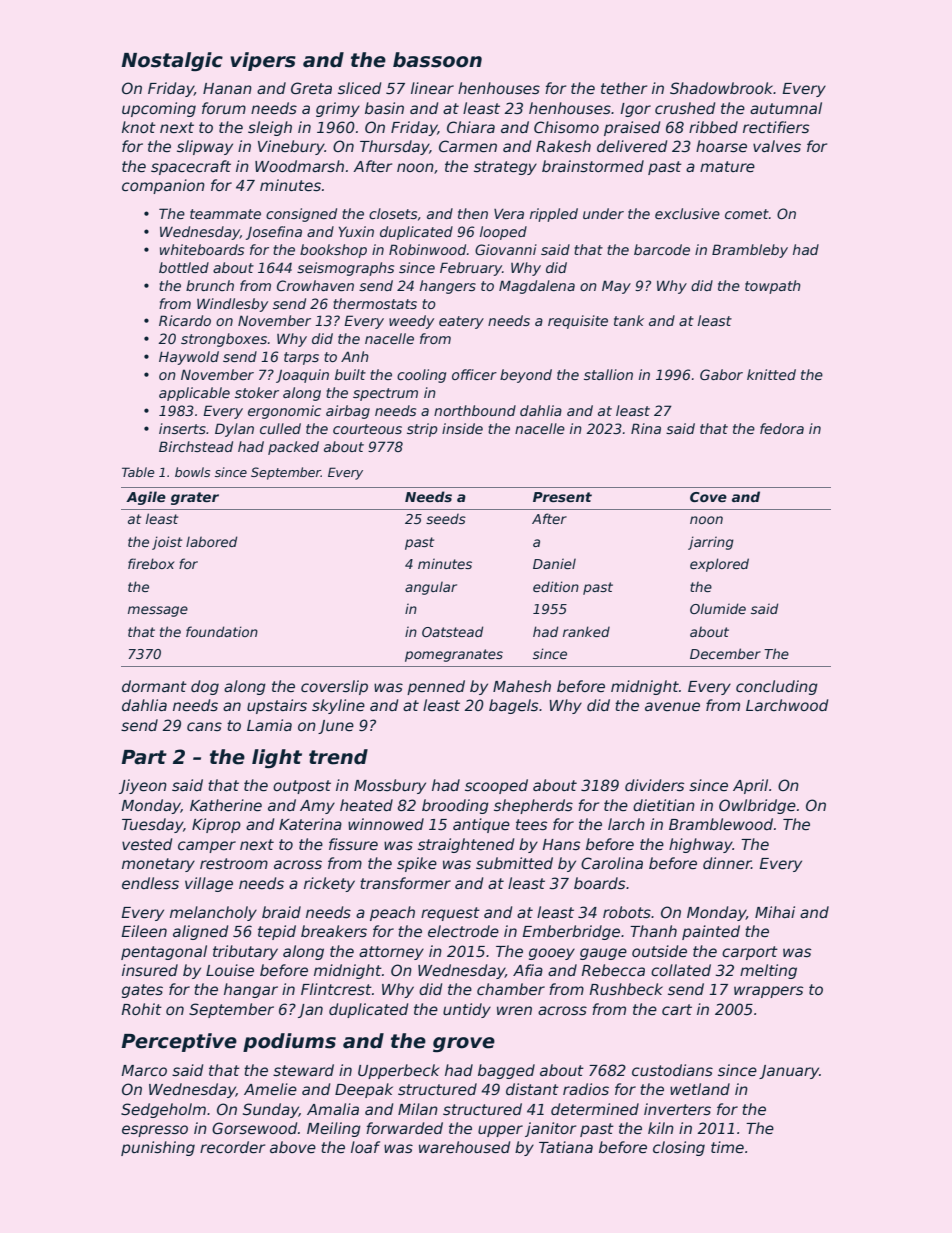  Describe the element at coordinates (390, 786) in the screenshot. I see `Mossbury` at that location.
